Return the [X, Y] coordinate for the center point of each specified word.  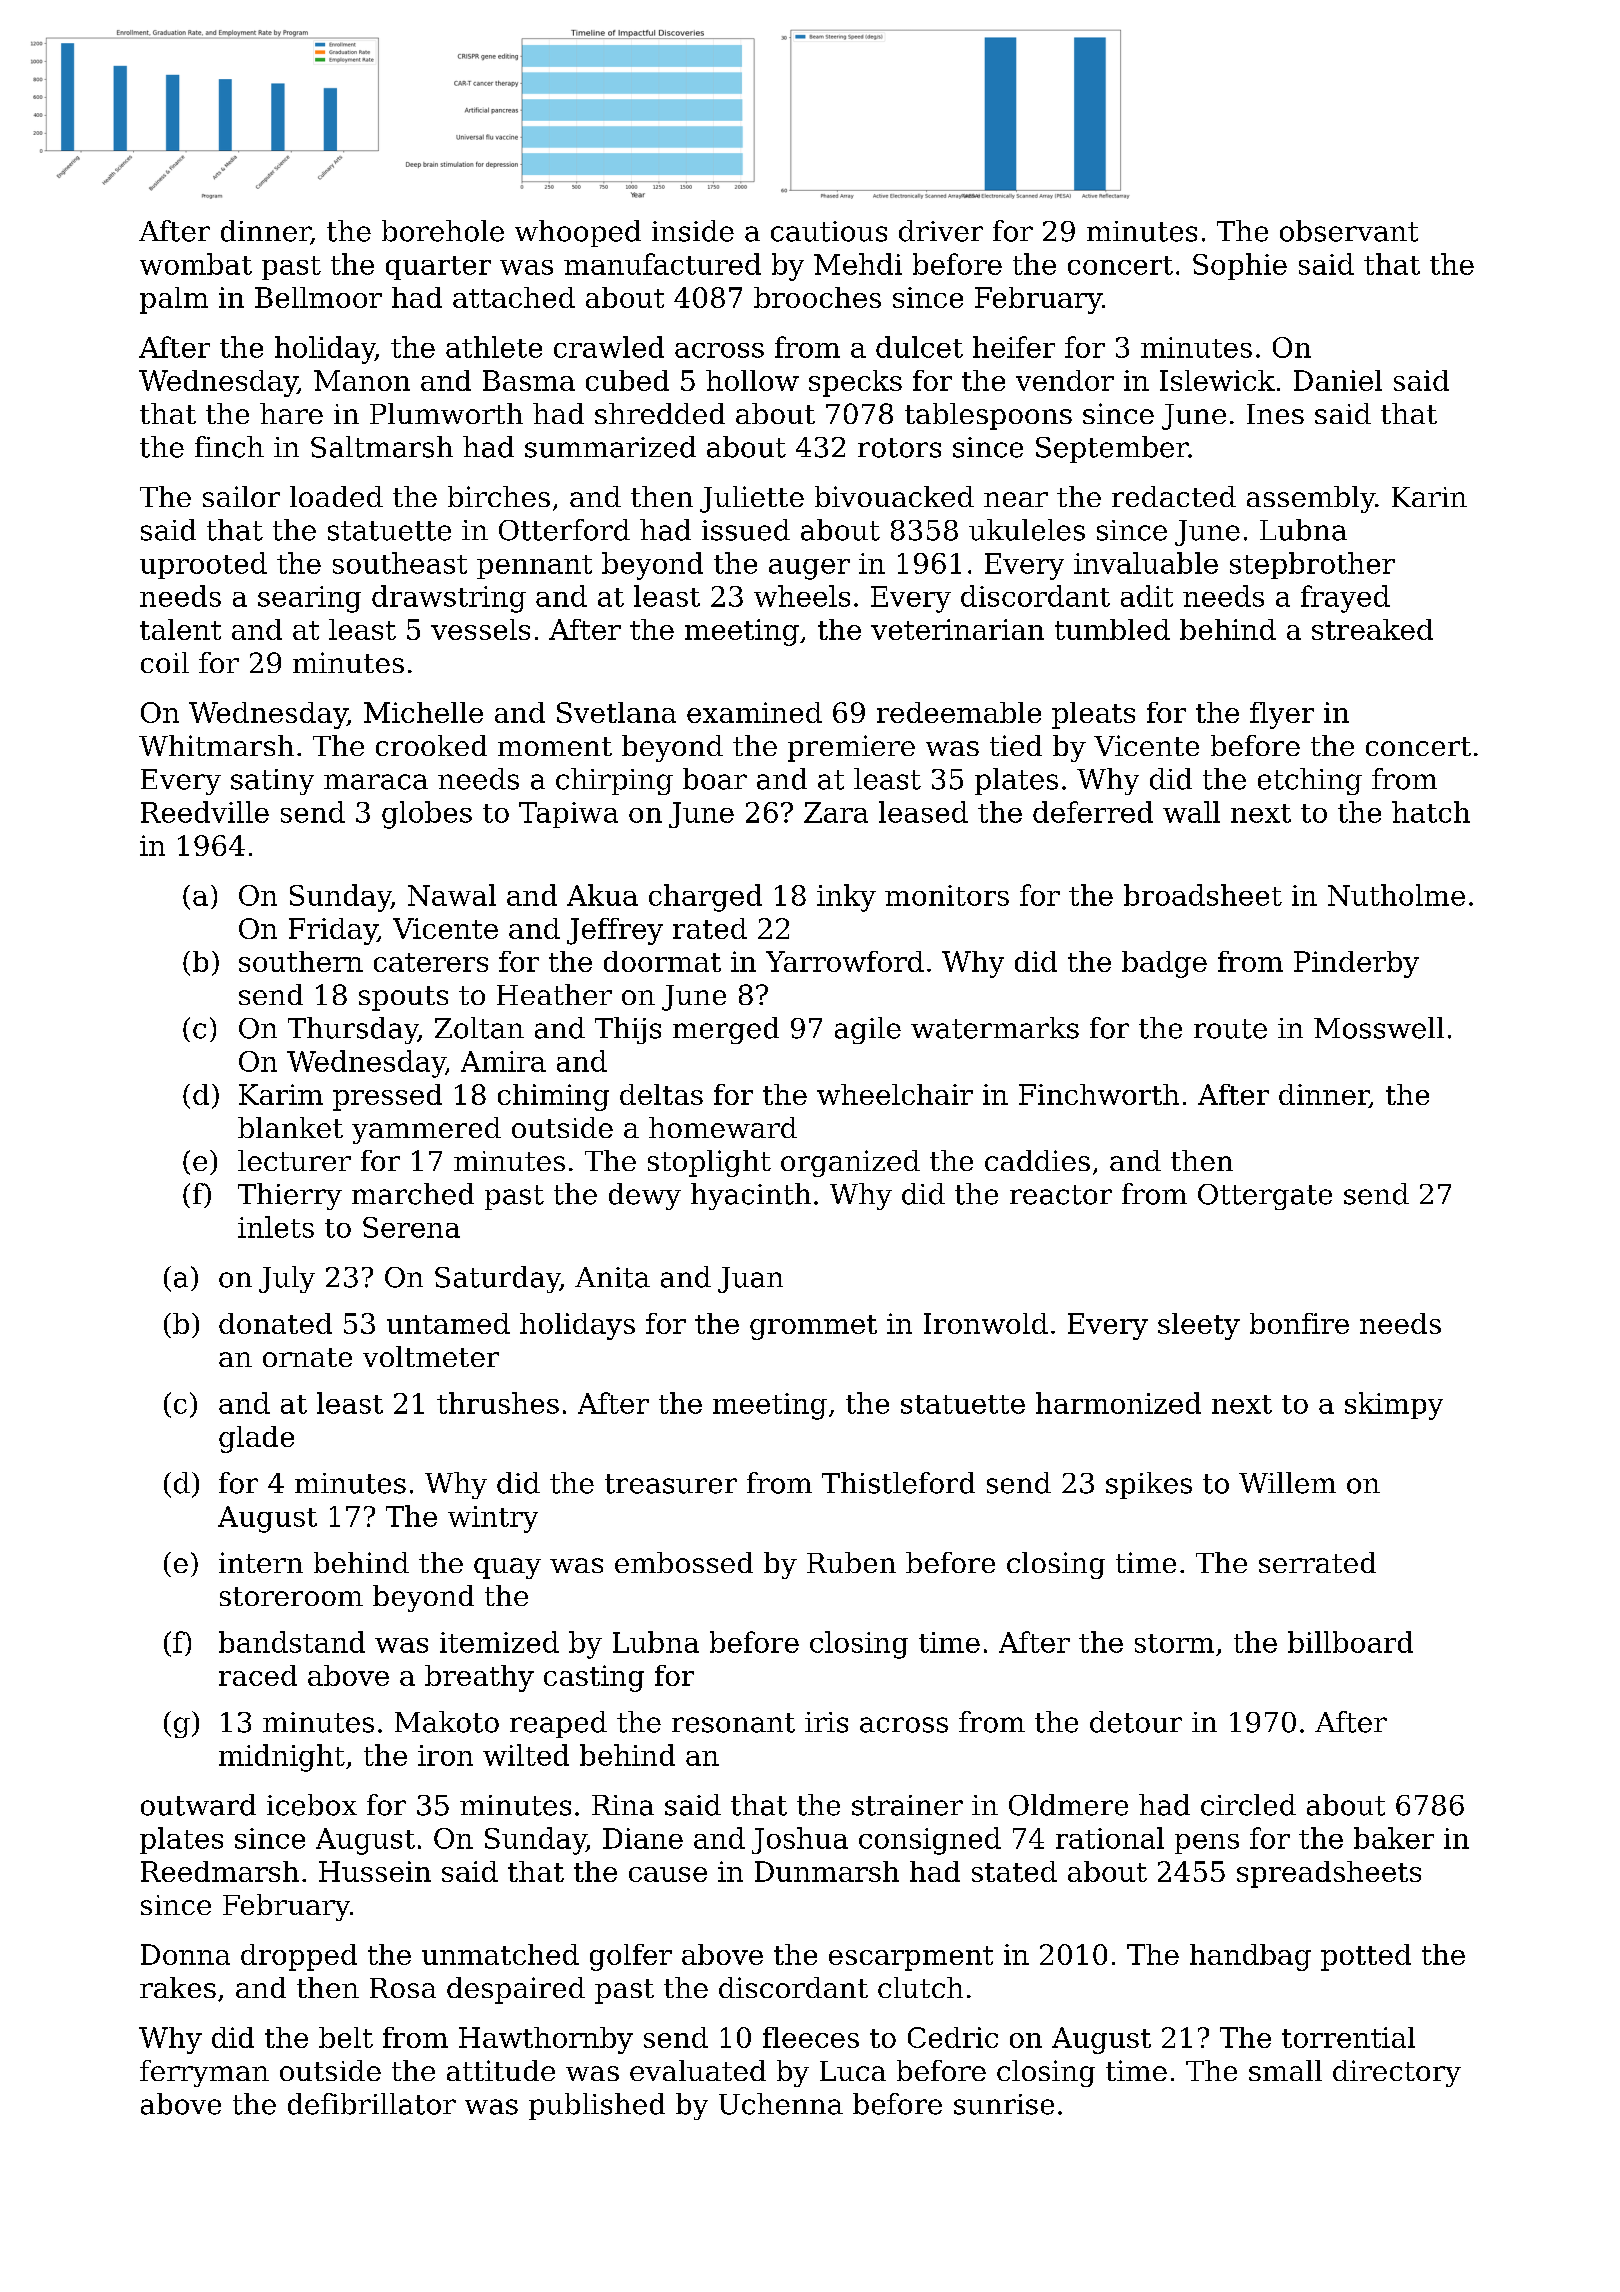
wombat [196, 264]
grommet [813, 1327]
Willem [1287, 1483]
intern [261, 1562]
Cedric [953, 2037]
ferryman [204, 2073]
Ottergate [1265, 1197]
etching [1310, 781]
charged [705, 898]
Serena [411, 1227]
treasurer [671, 1484]
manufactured [662, 264]
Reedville [205, 812]
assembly [1311, 499]
